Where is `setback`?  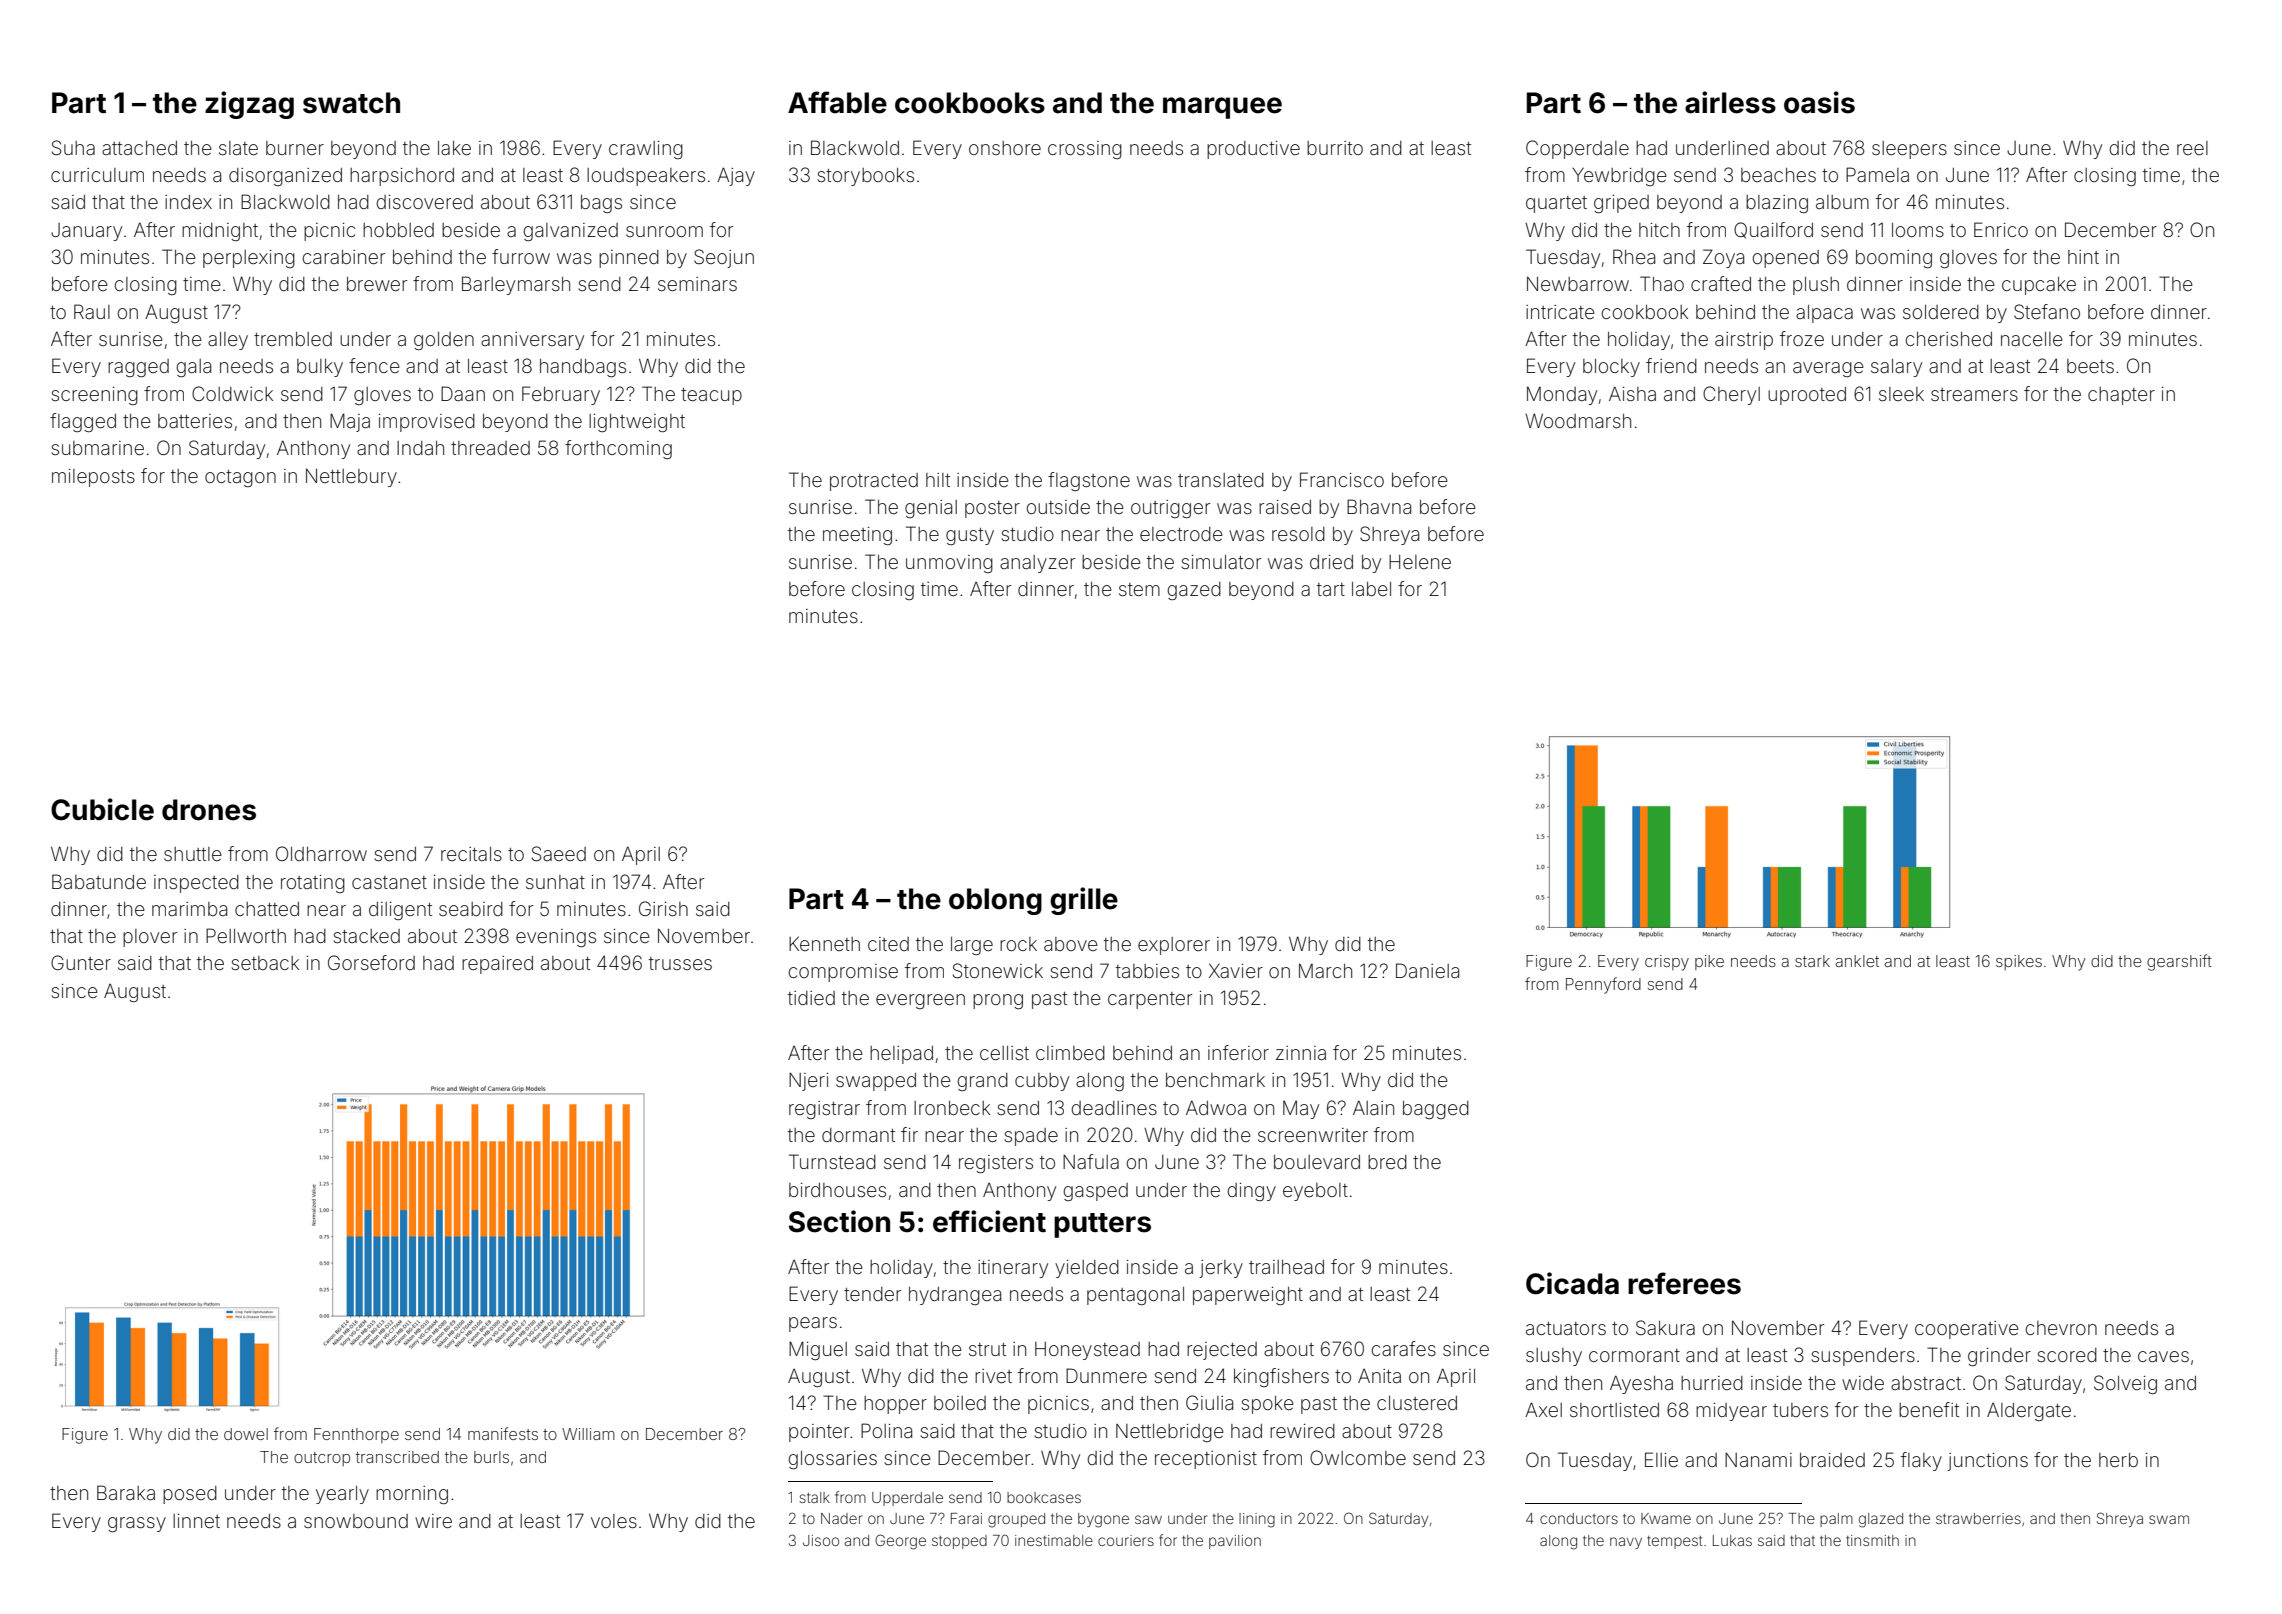
setback is located at coordinates (265, 963).
